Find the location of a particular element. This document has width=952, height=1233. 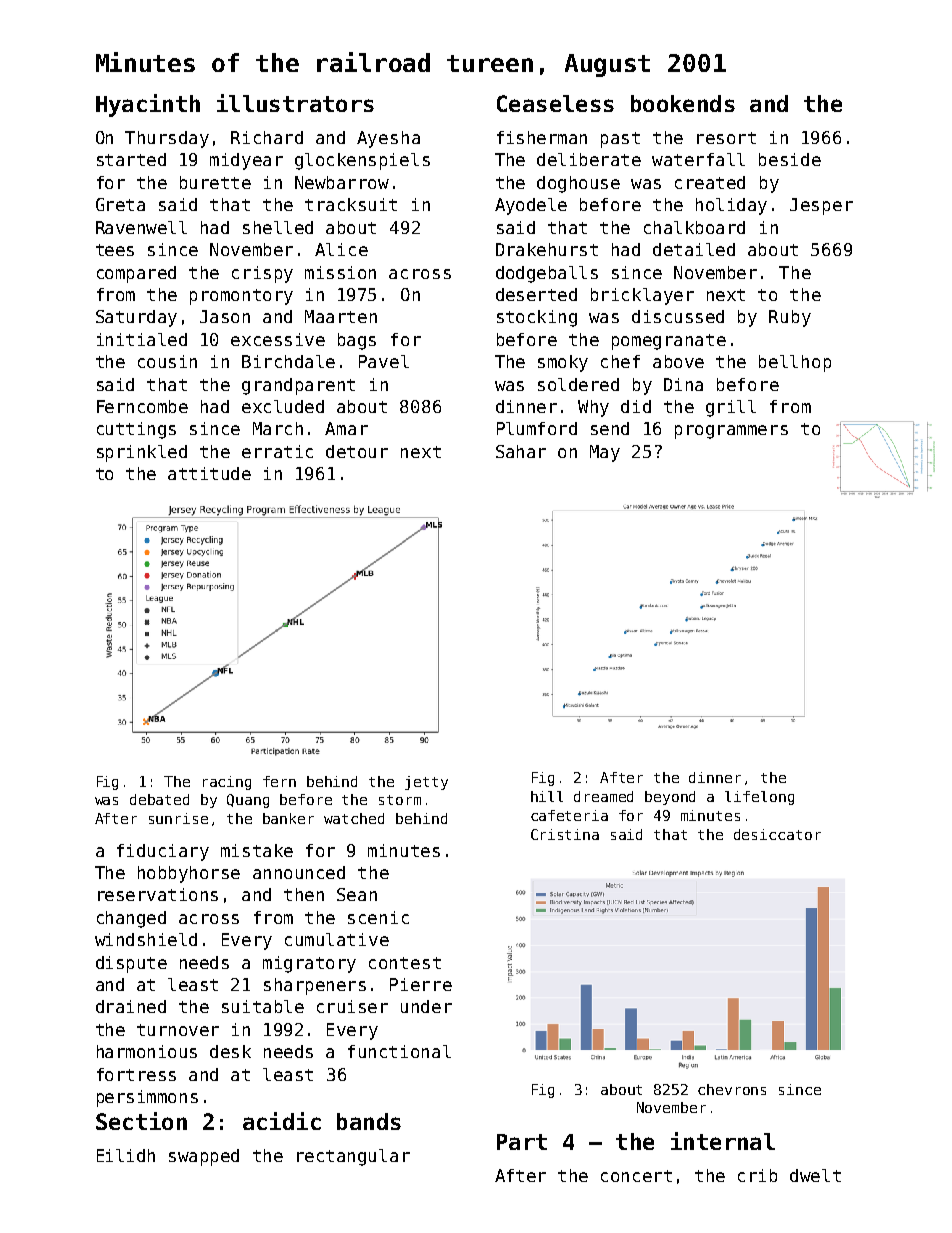

lifelong is located at coordinates (759, 798).
